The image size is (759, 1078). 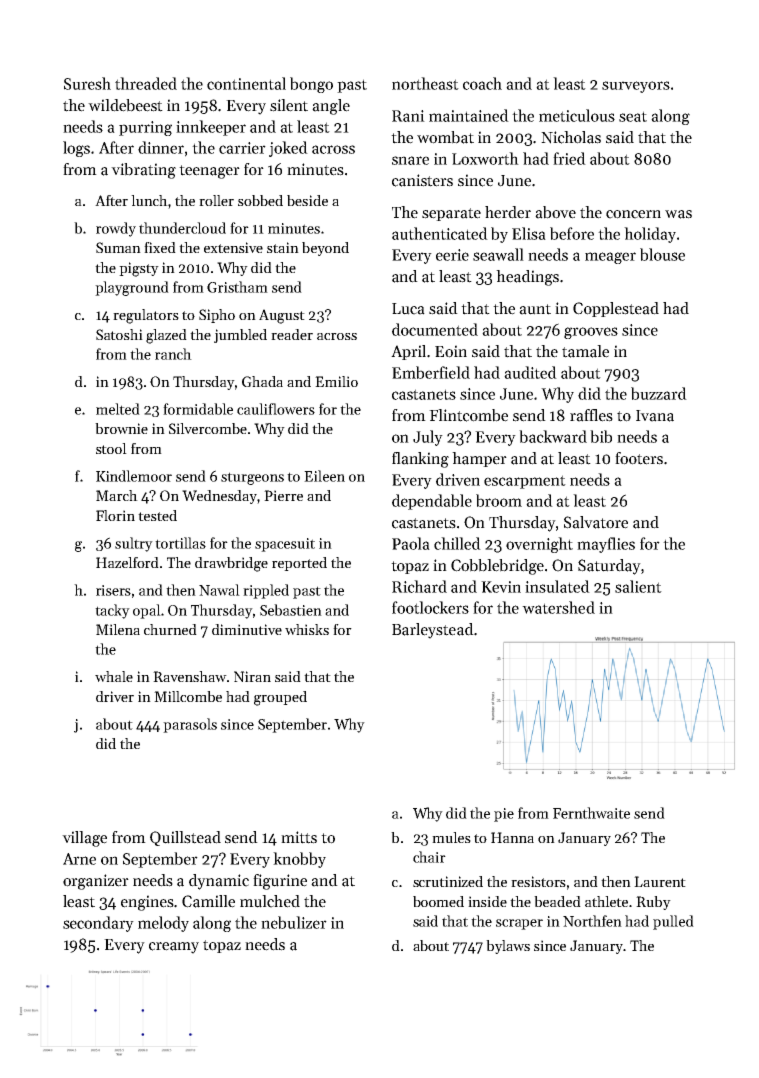 I want to click on wildebeest, so click(x=125, y=105).
